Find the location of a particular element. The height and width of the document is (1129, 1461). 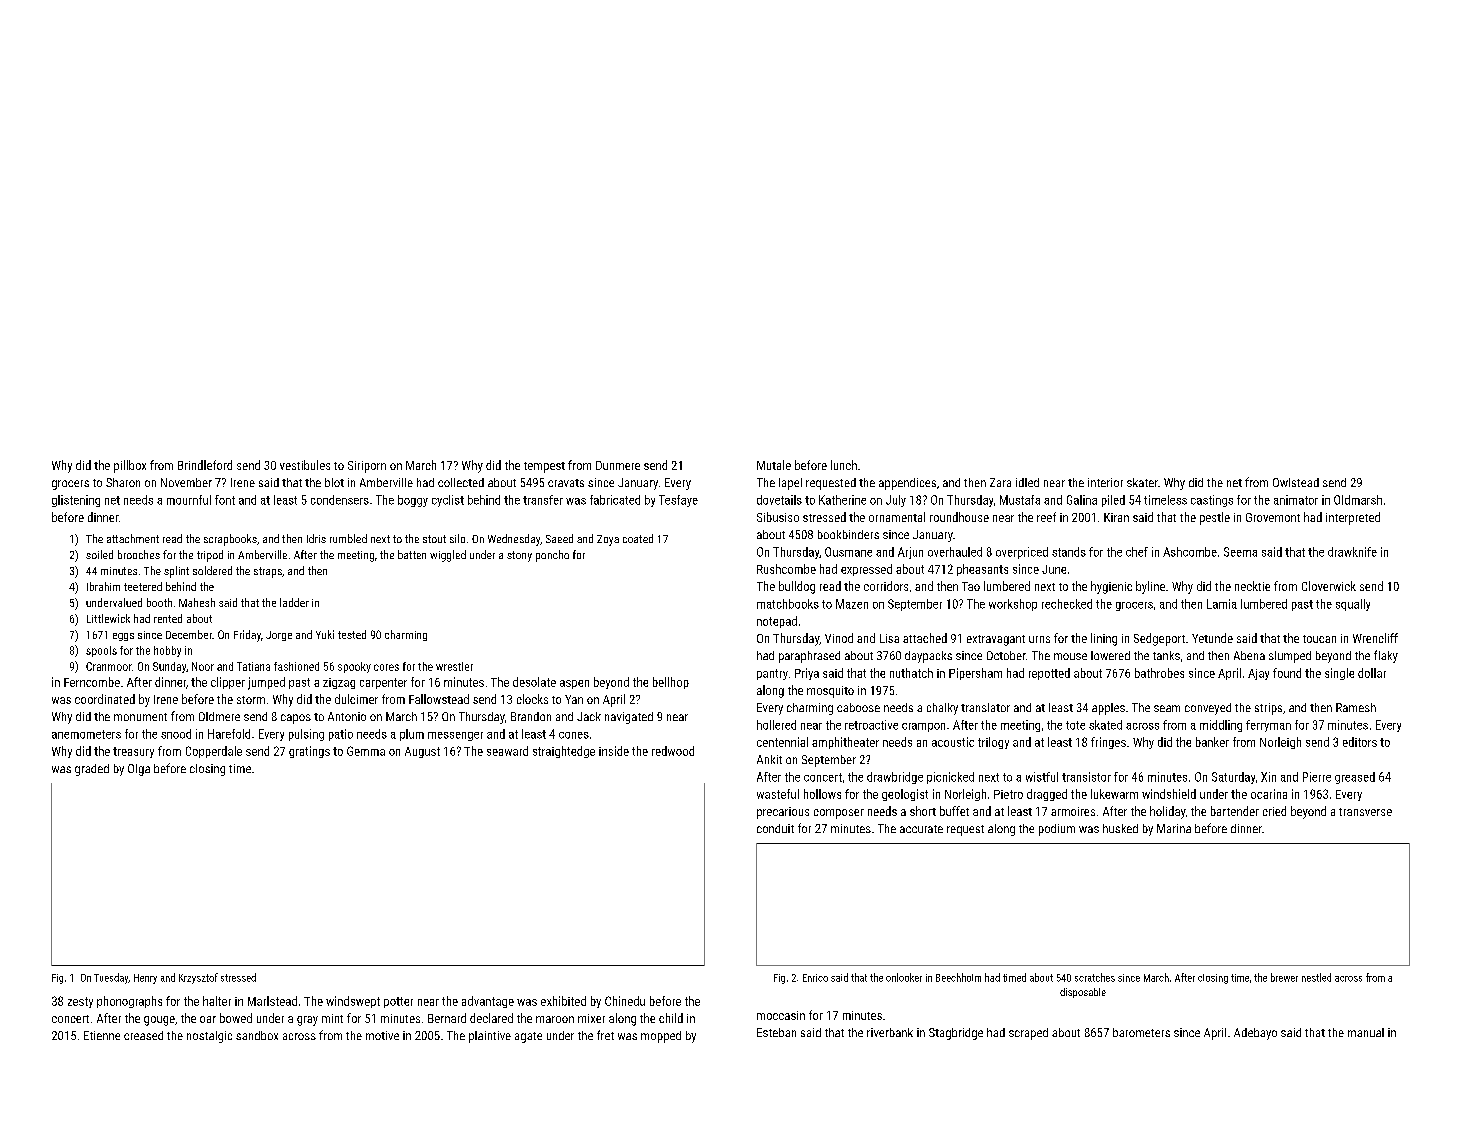

Marina is located at coordinates (1174, 828).
